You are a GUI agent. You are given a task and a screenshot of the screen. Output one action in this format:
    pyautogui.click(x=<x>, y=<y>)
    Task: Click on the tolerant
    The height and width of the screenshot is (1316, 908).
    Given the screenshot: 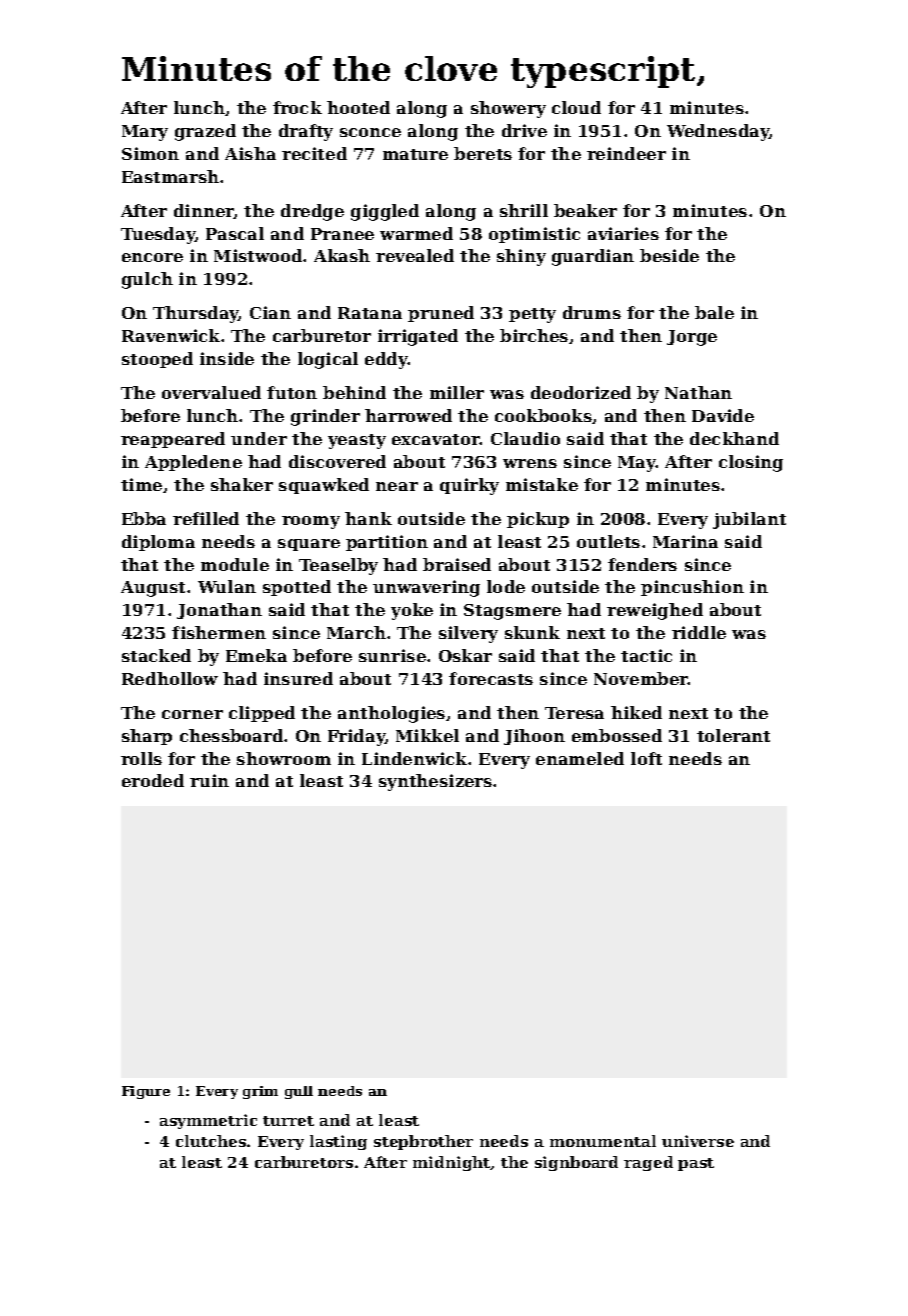 What is the action you would take?
    pyautogui.click(x=733, y=735)
